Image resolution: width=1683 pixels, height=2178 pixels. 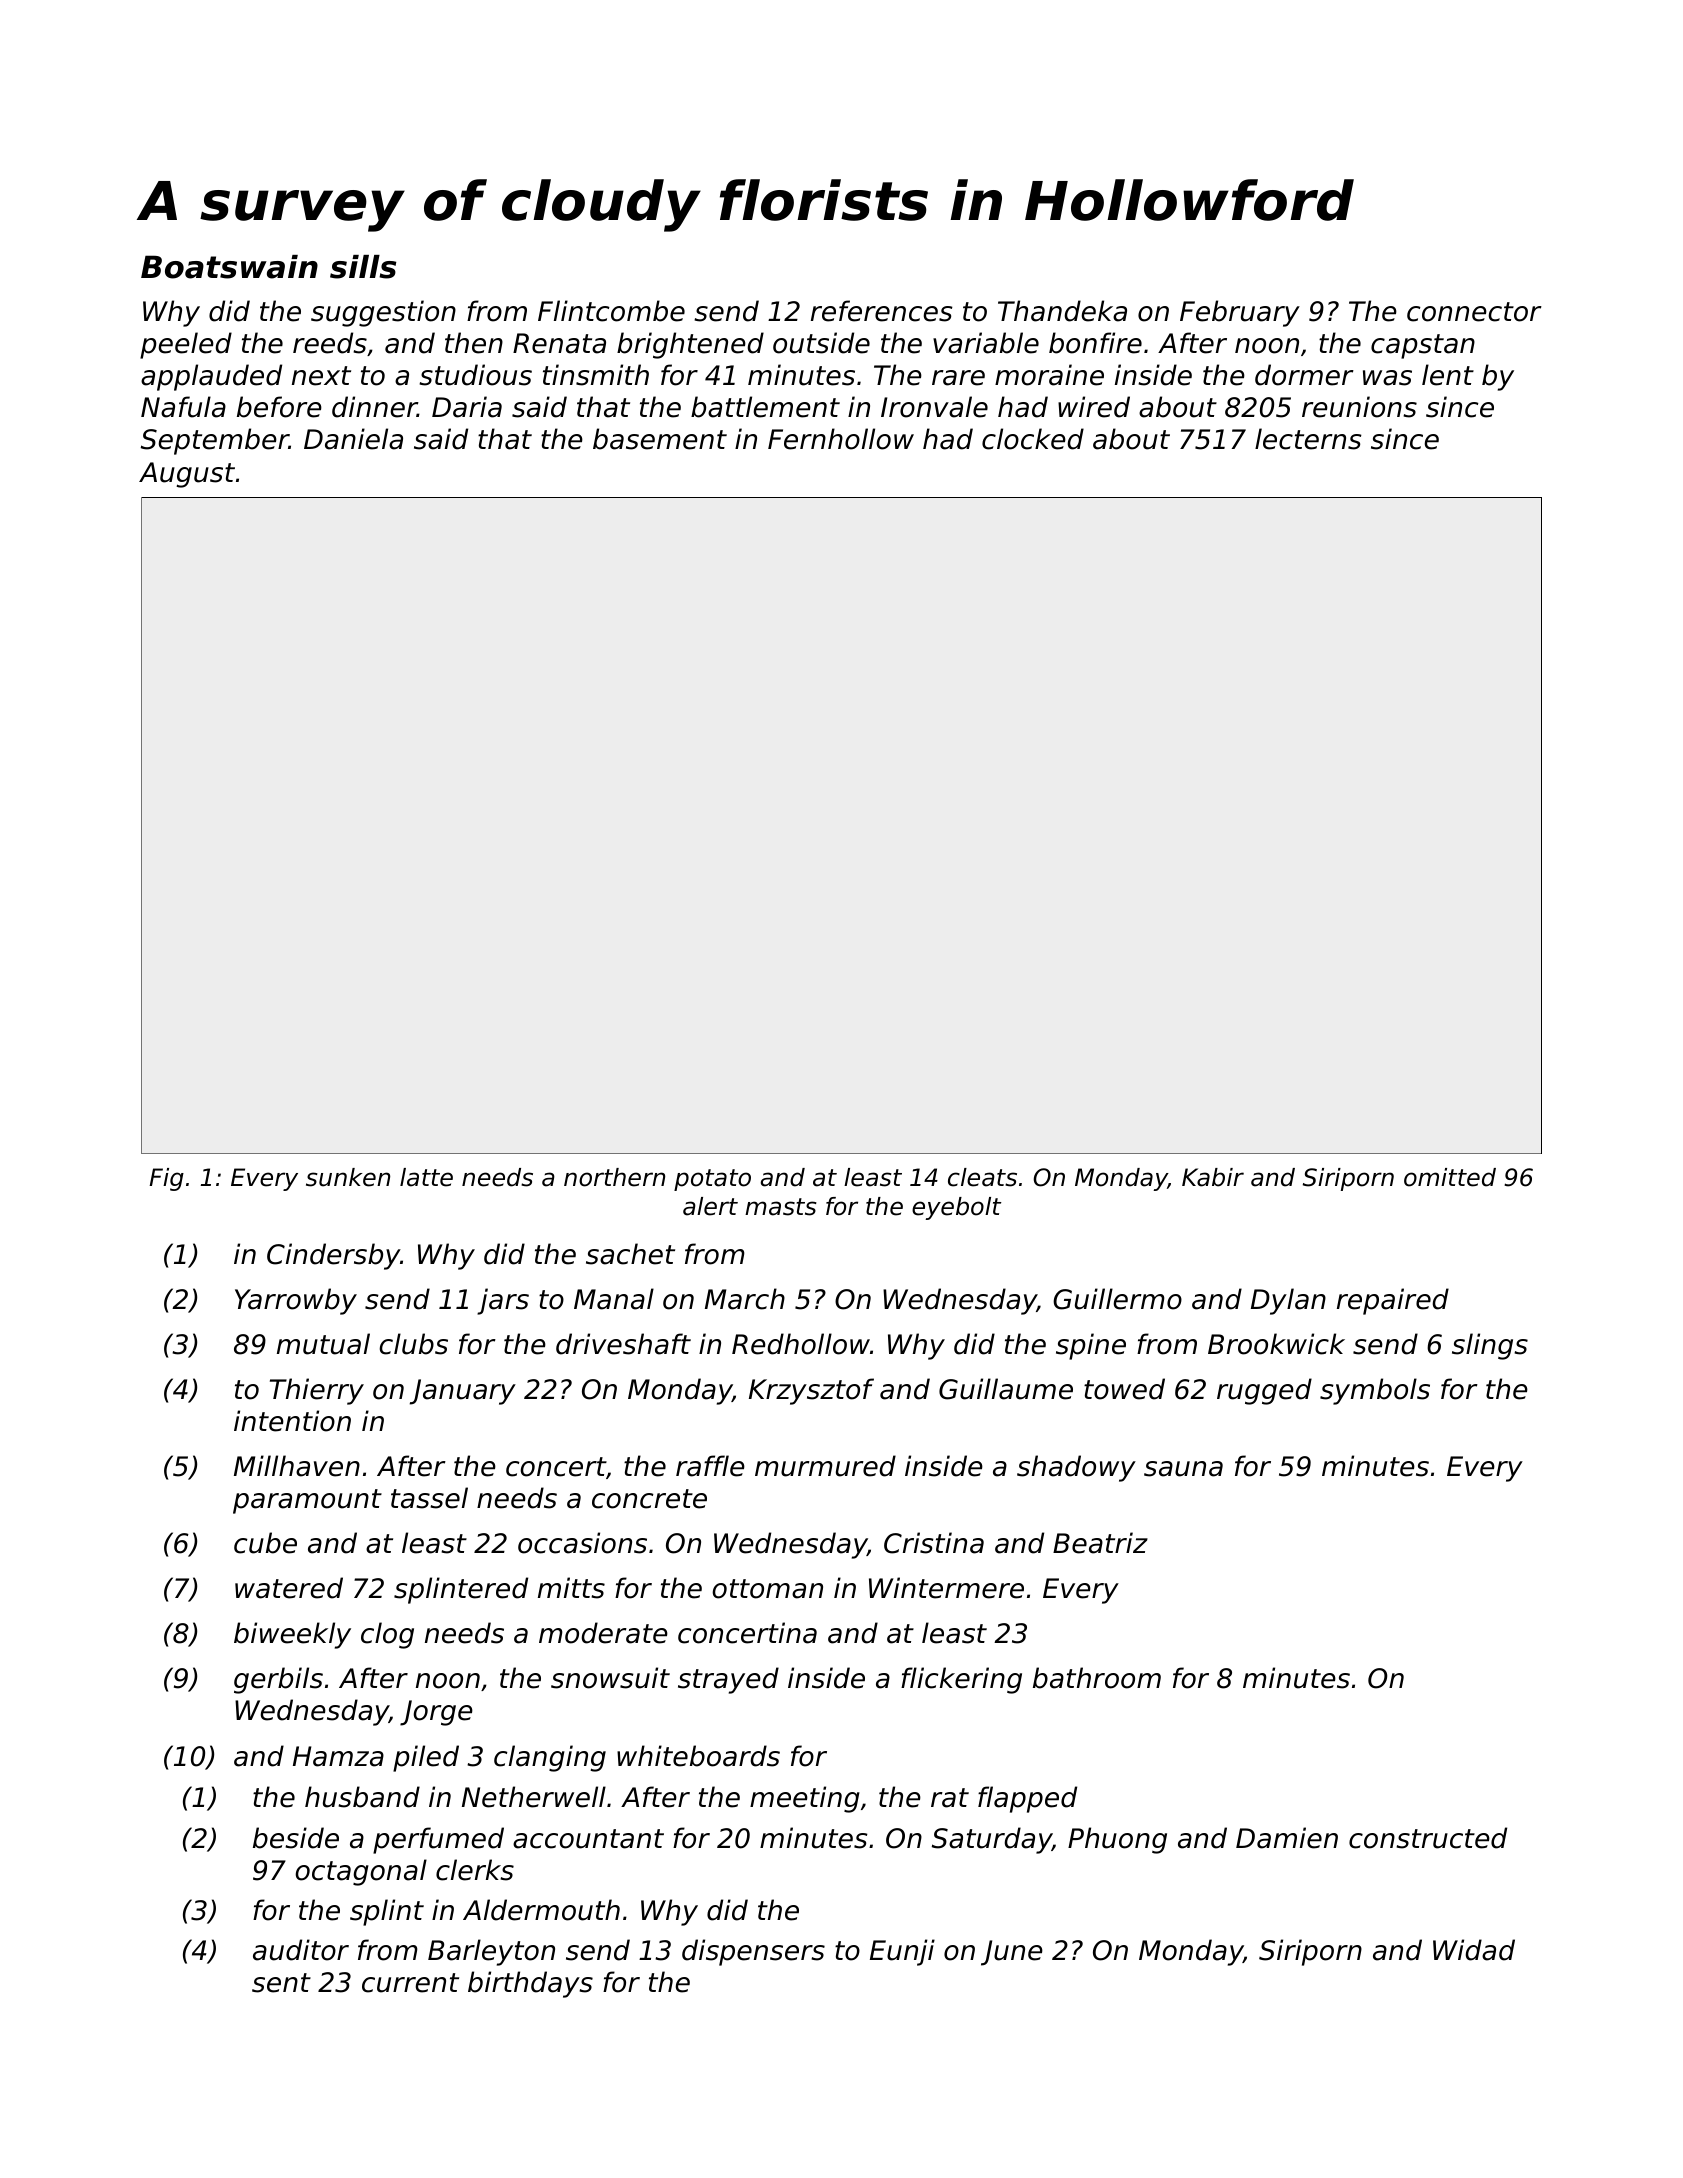 I want to click on potato, so click(x=712, y=1180).
